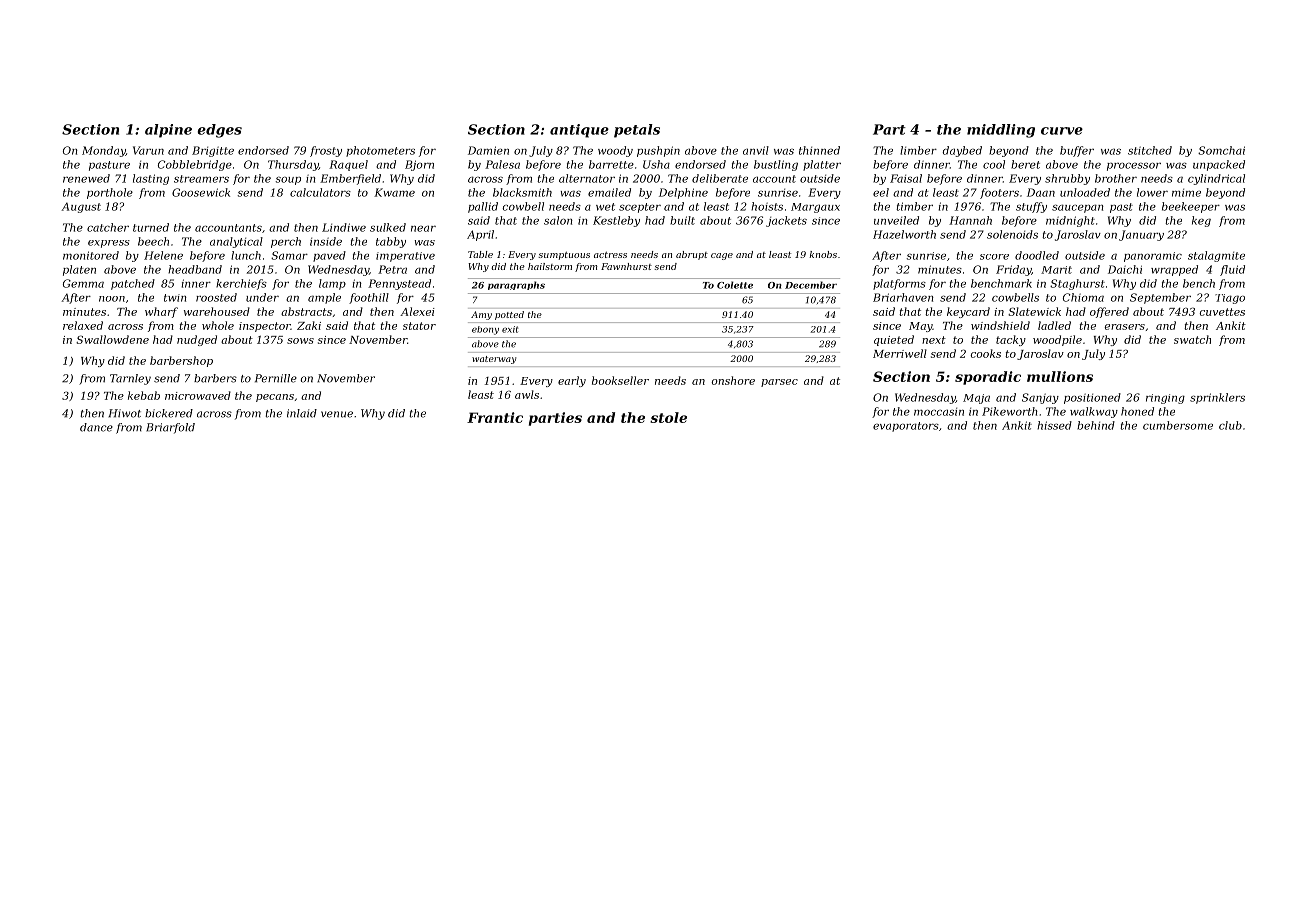 The height and width of the image is (924, 1308). I want to click on deliberate, so click(720, 178).
